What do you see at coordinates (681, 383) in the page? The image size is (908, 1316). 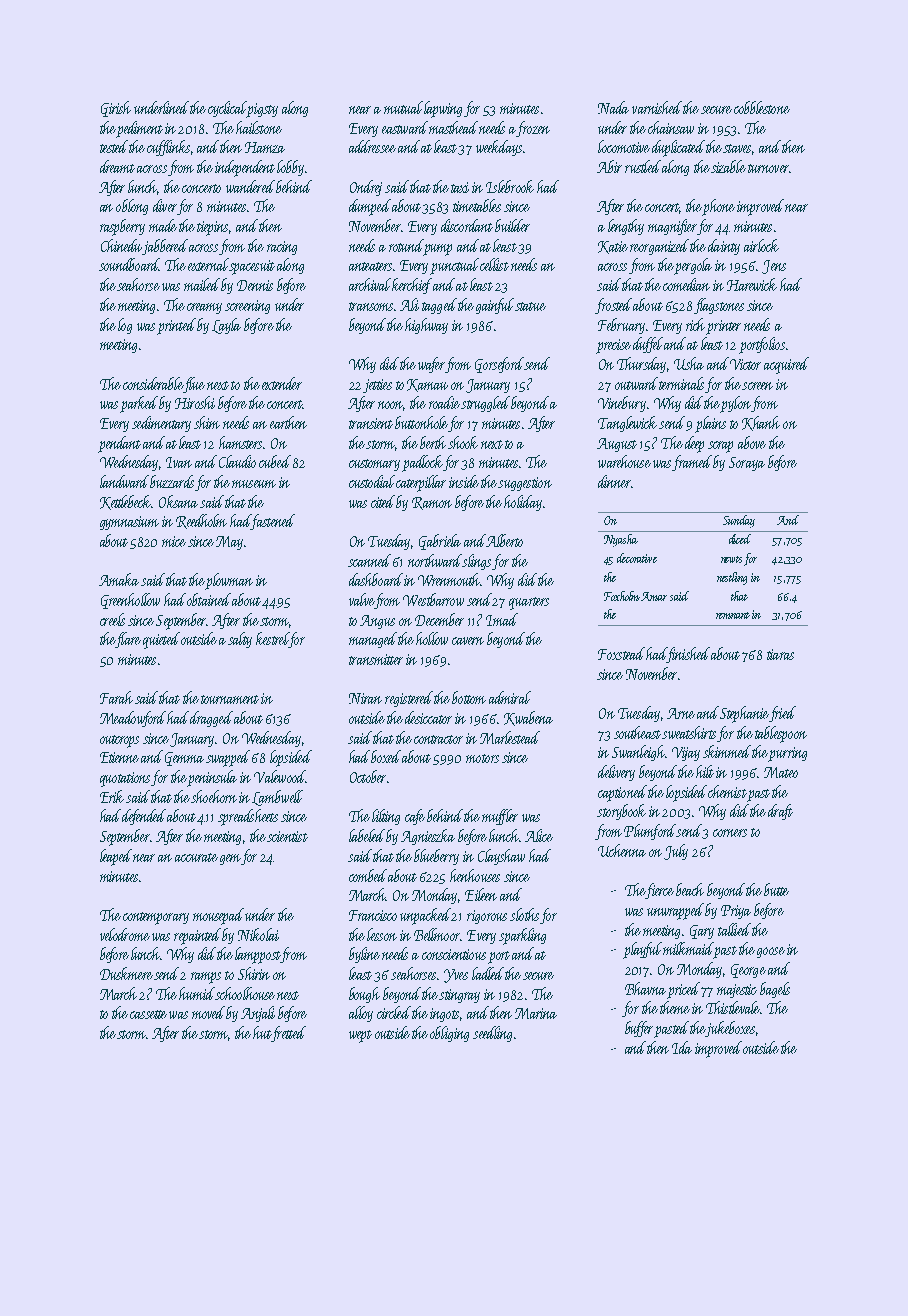 I see `terminals` at bounding box center [681, 383].
